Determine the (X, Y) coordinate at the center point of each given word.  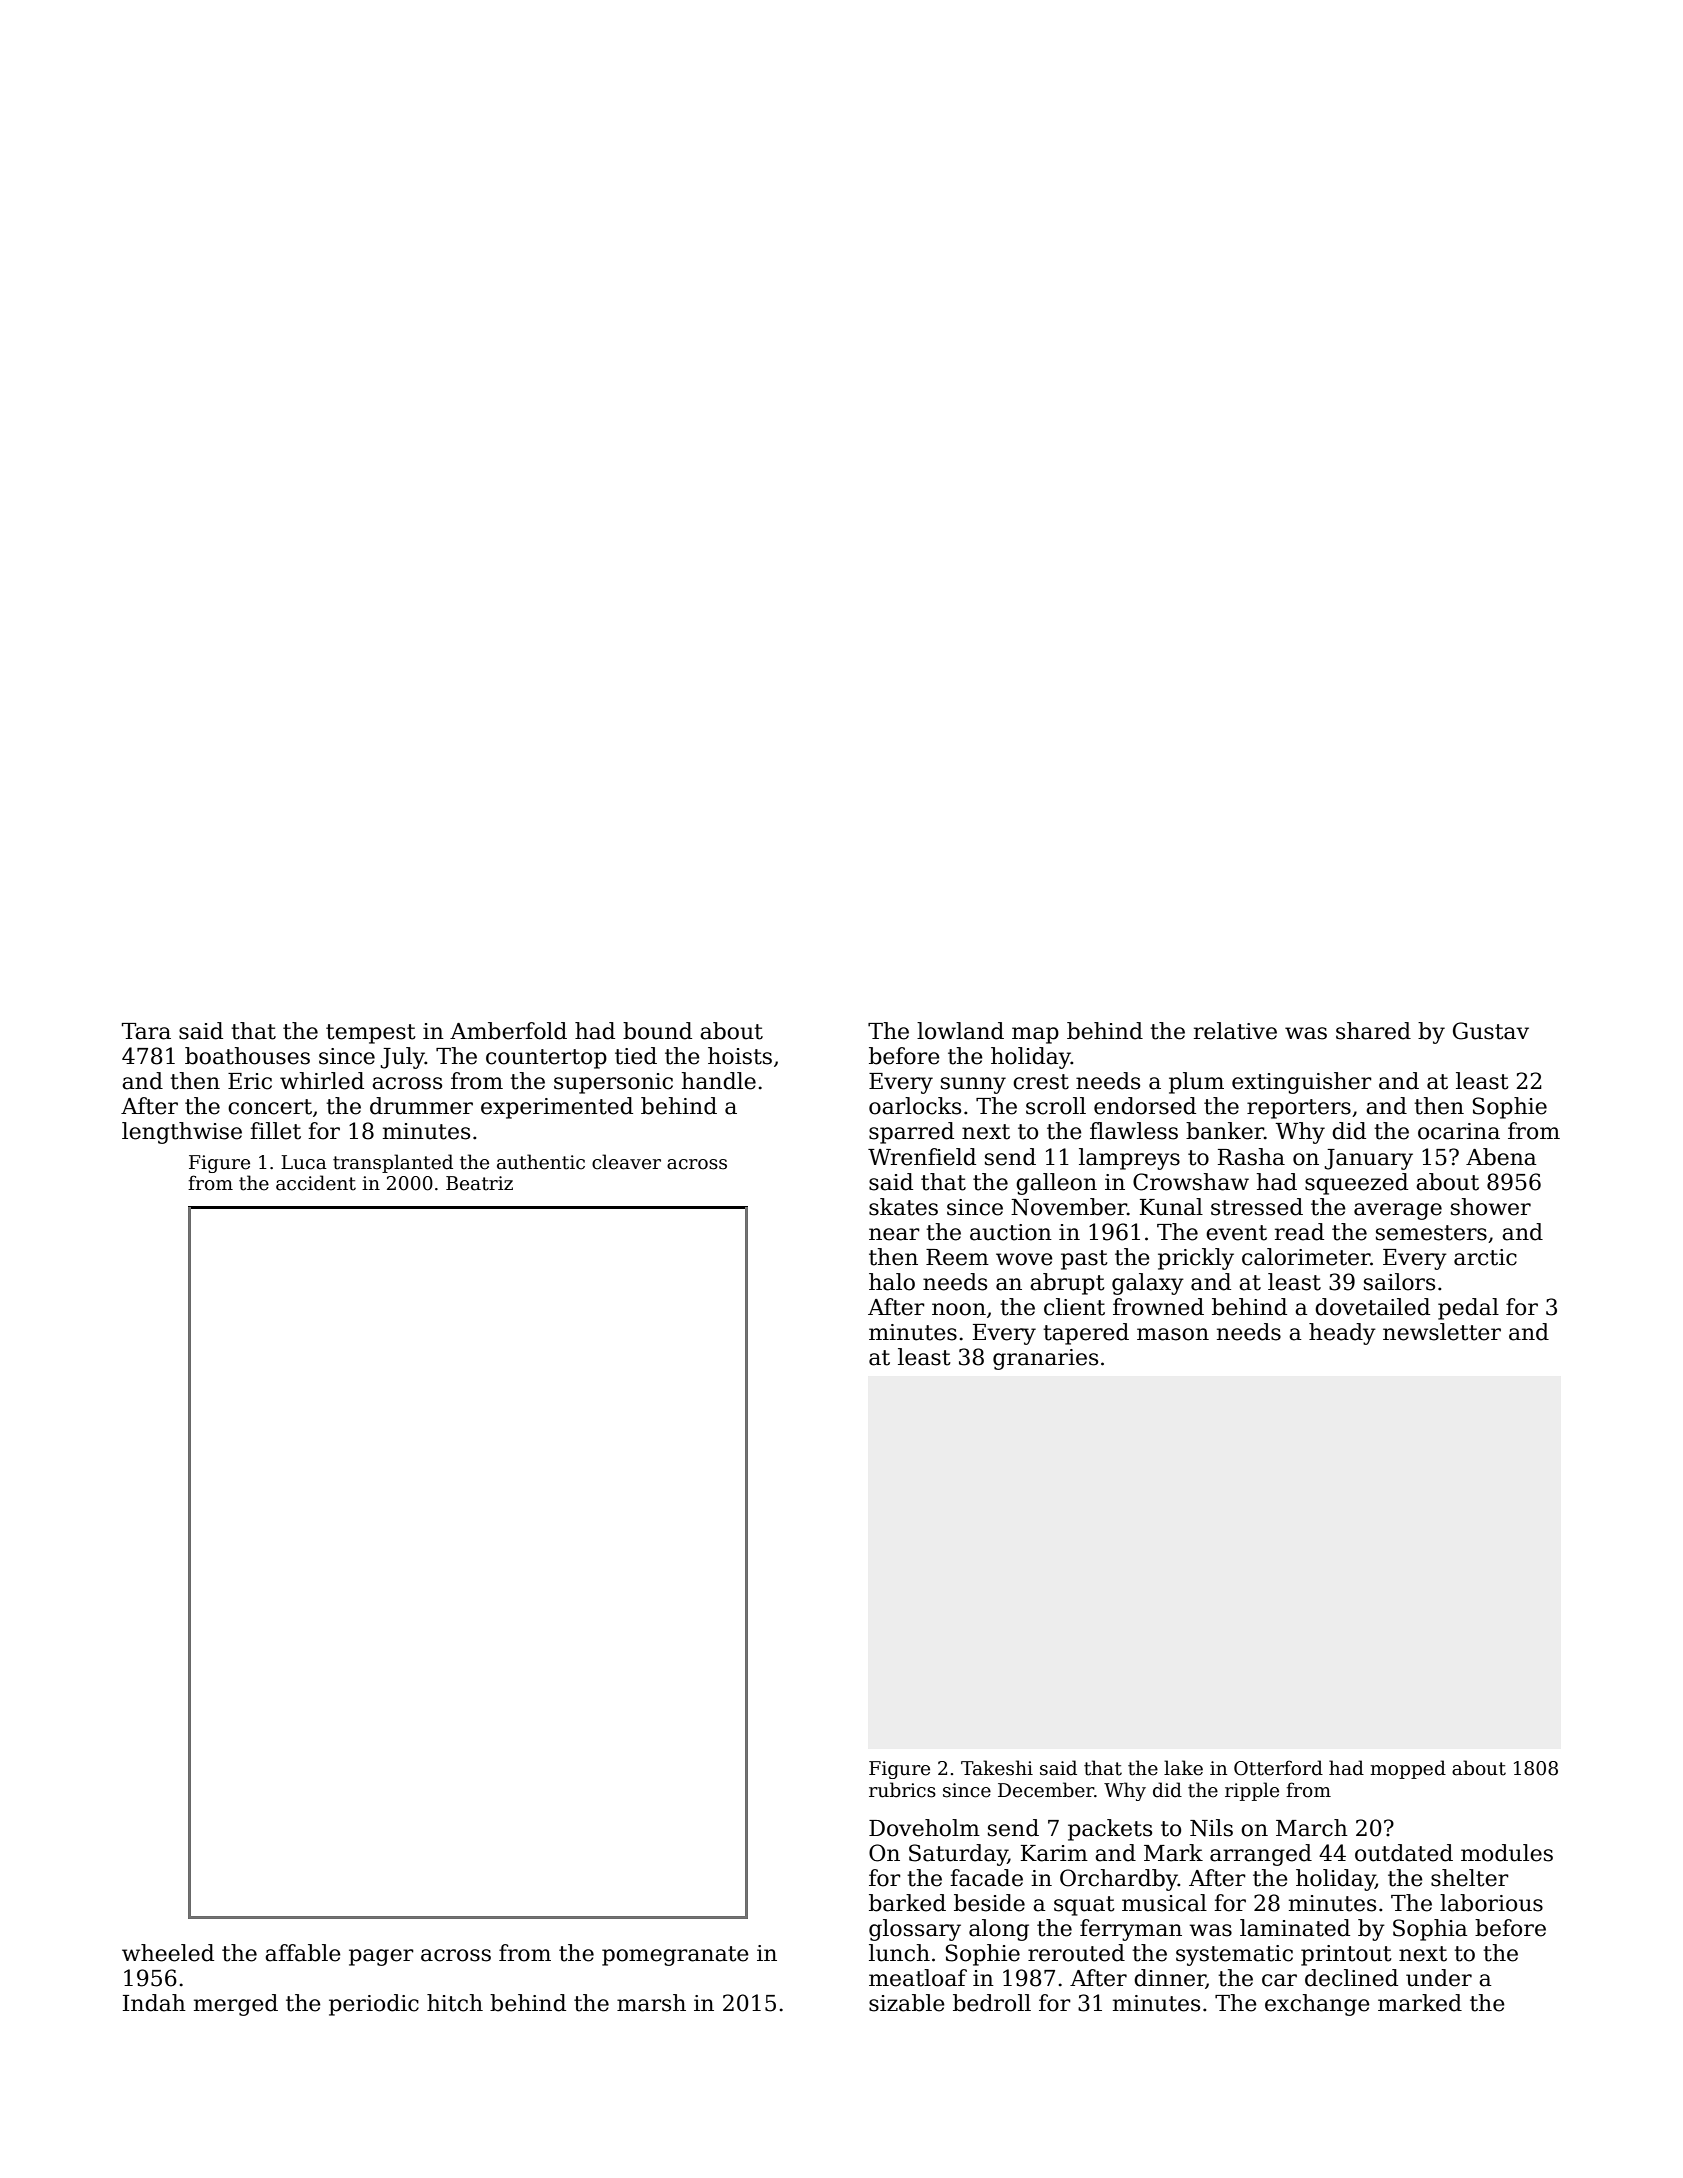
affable (303, 1953)
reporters (1299, 1109)
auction (1011, 1232)
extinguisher (1302, 1083)
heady (1342, 1334)
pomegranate (675, 1956)
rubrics (902, 1790)
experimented (557, 1108)
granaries (1045, 1359)
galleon (1056, 1184)
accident (316, 1183)
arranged (1261, 1855)
